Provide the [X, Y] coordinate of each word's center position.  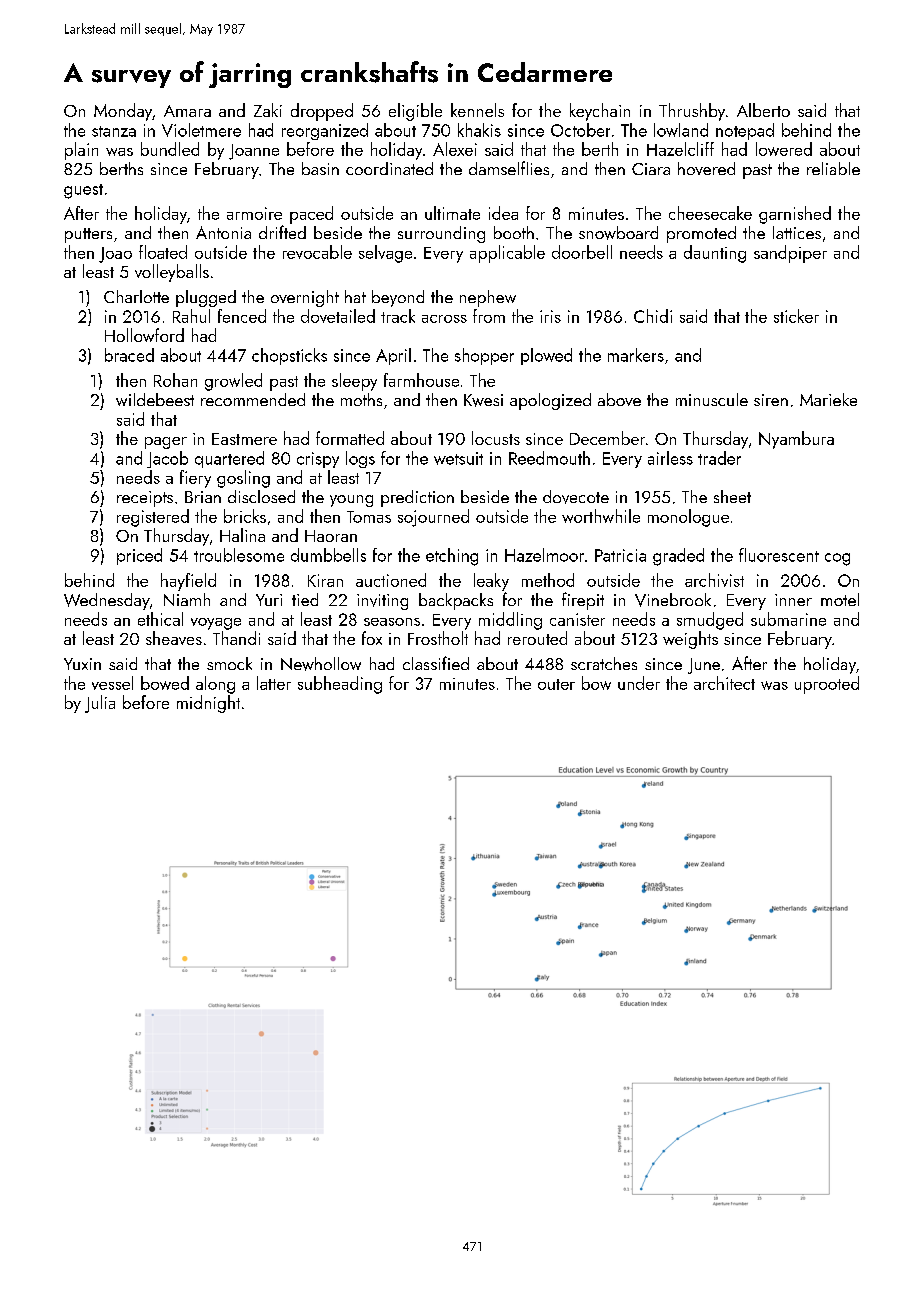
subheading [340, 685]
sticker [796, 316]
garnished [795, 215]
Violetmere [201, 130]
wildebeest [155, 399]
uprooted [827, 685]
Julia [100, 704]
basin [320, 168]
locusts [496, 438]
